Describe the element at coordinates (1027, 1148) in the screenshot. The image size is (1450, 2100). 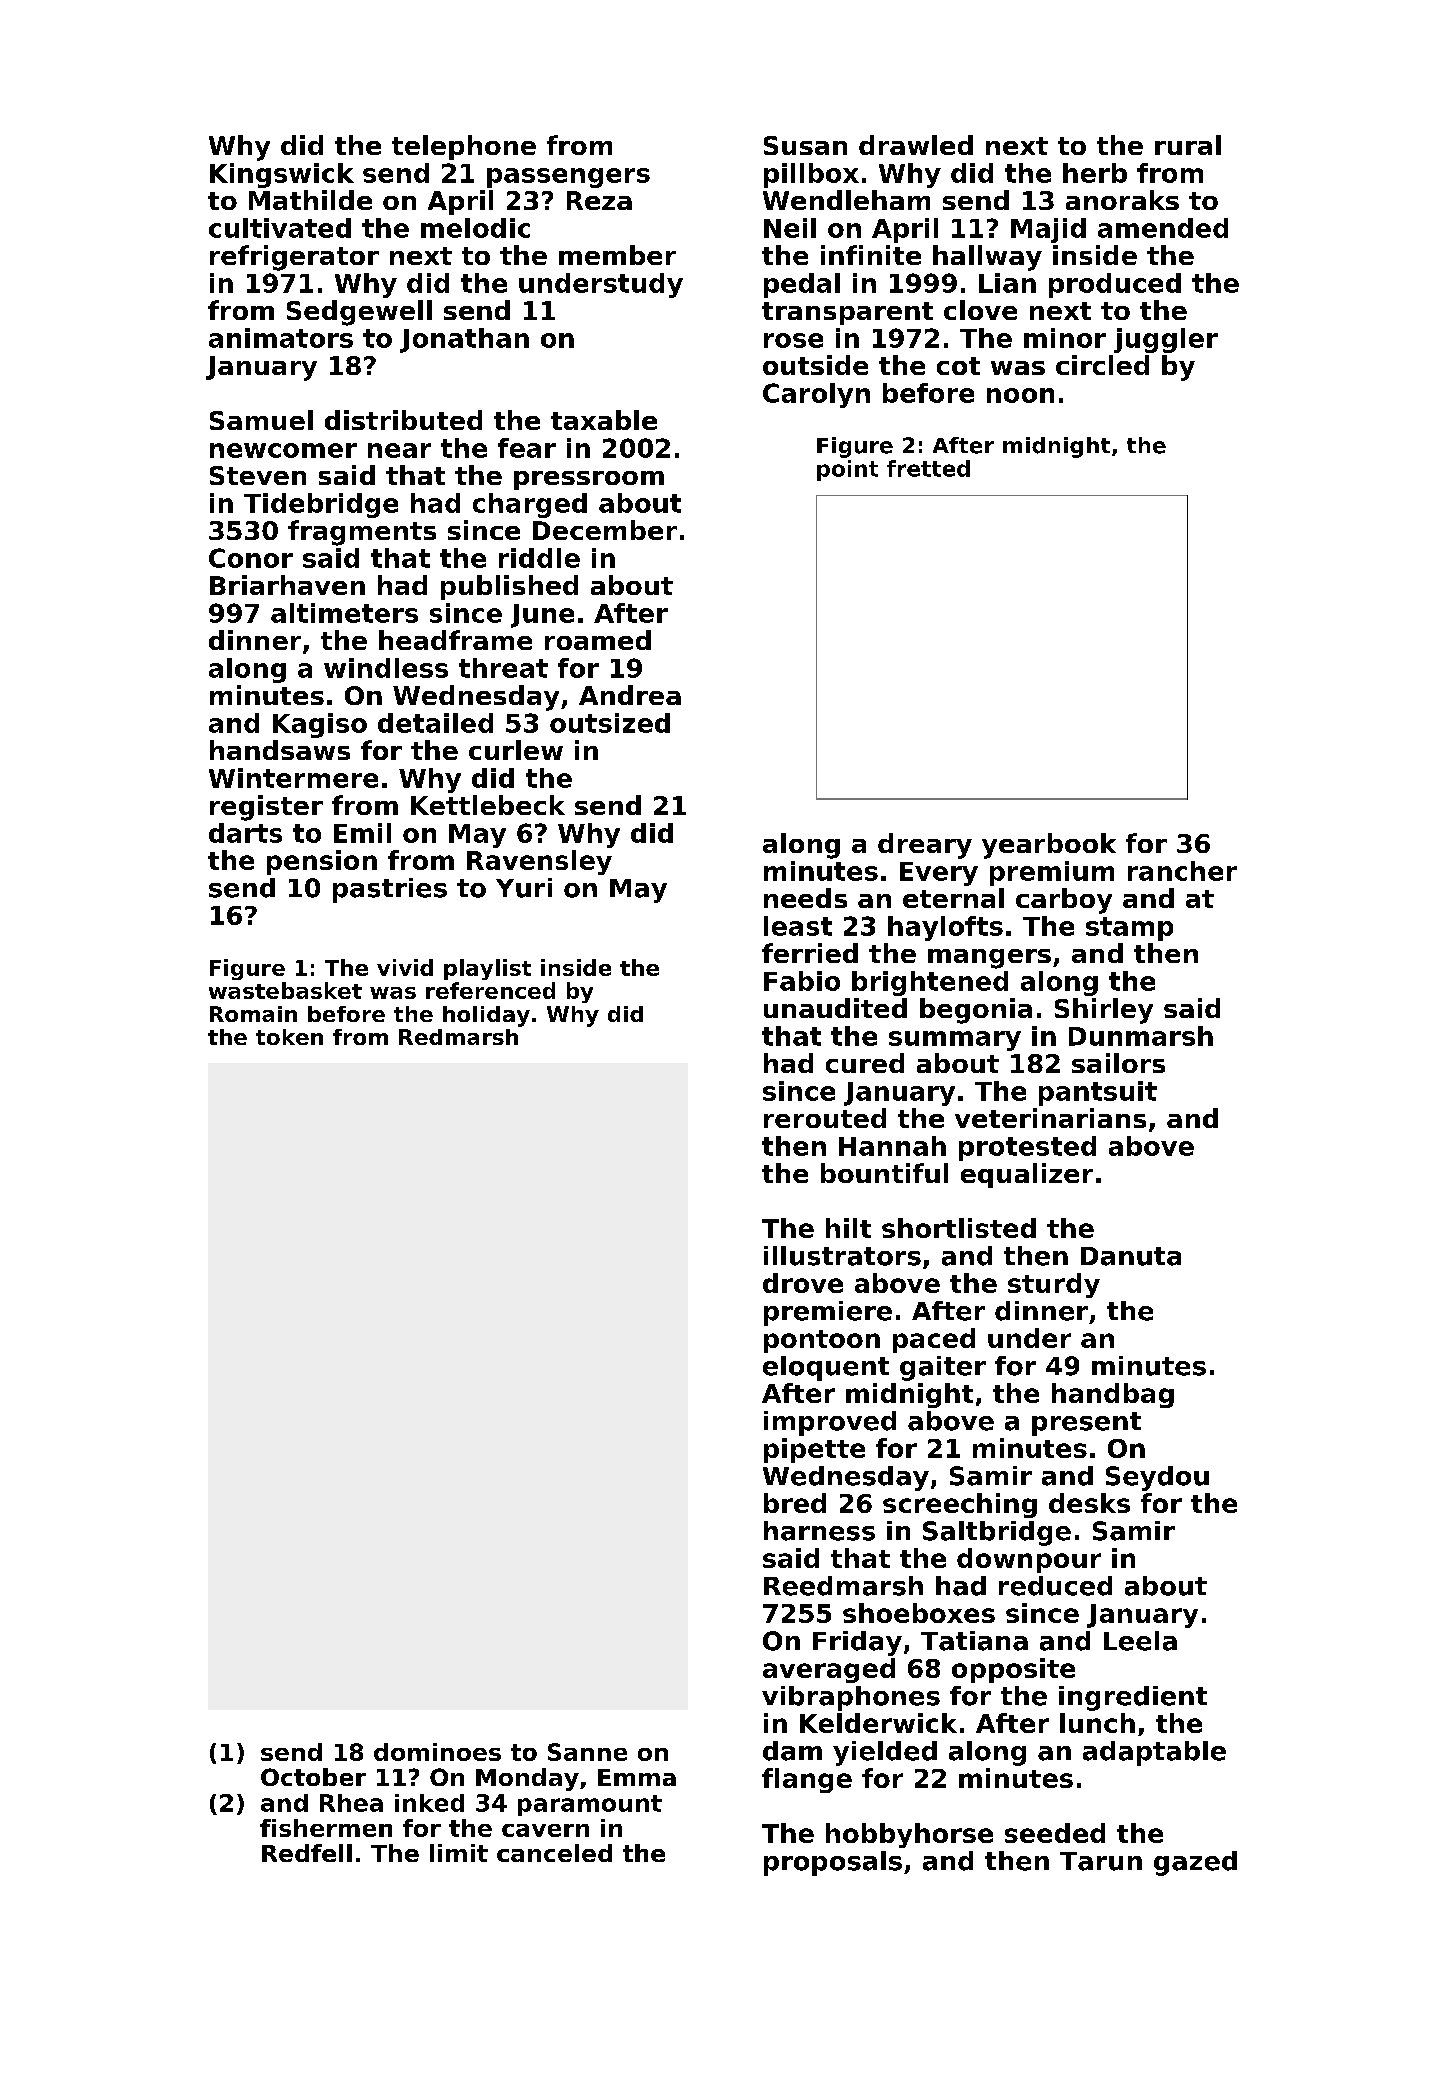
I see `protested` at that location.
